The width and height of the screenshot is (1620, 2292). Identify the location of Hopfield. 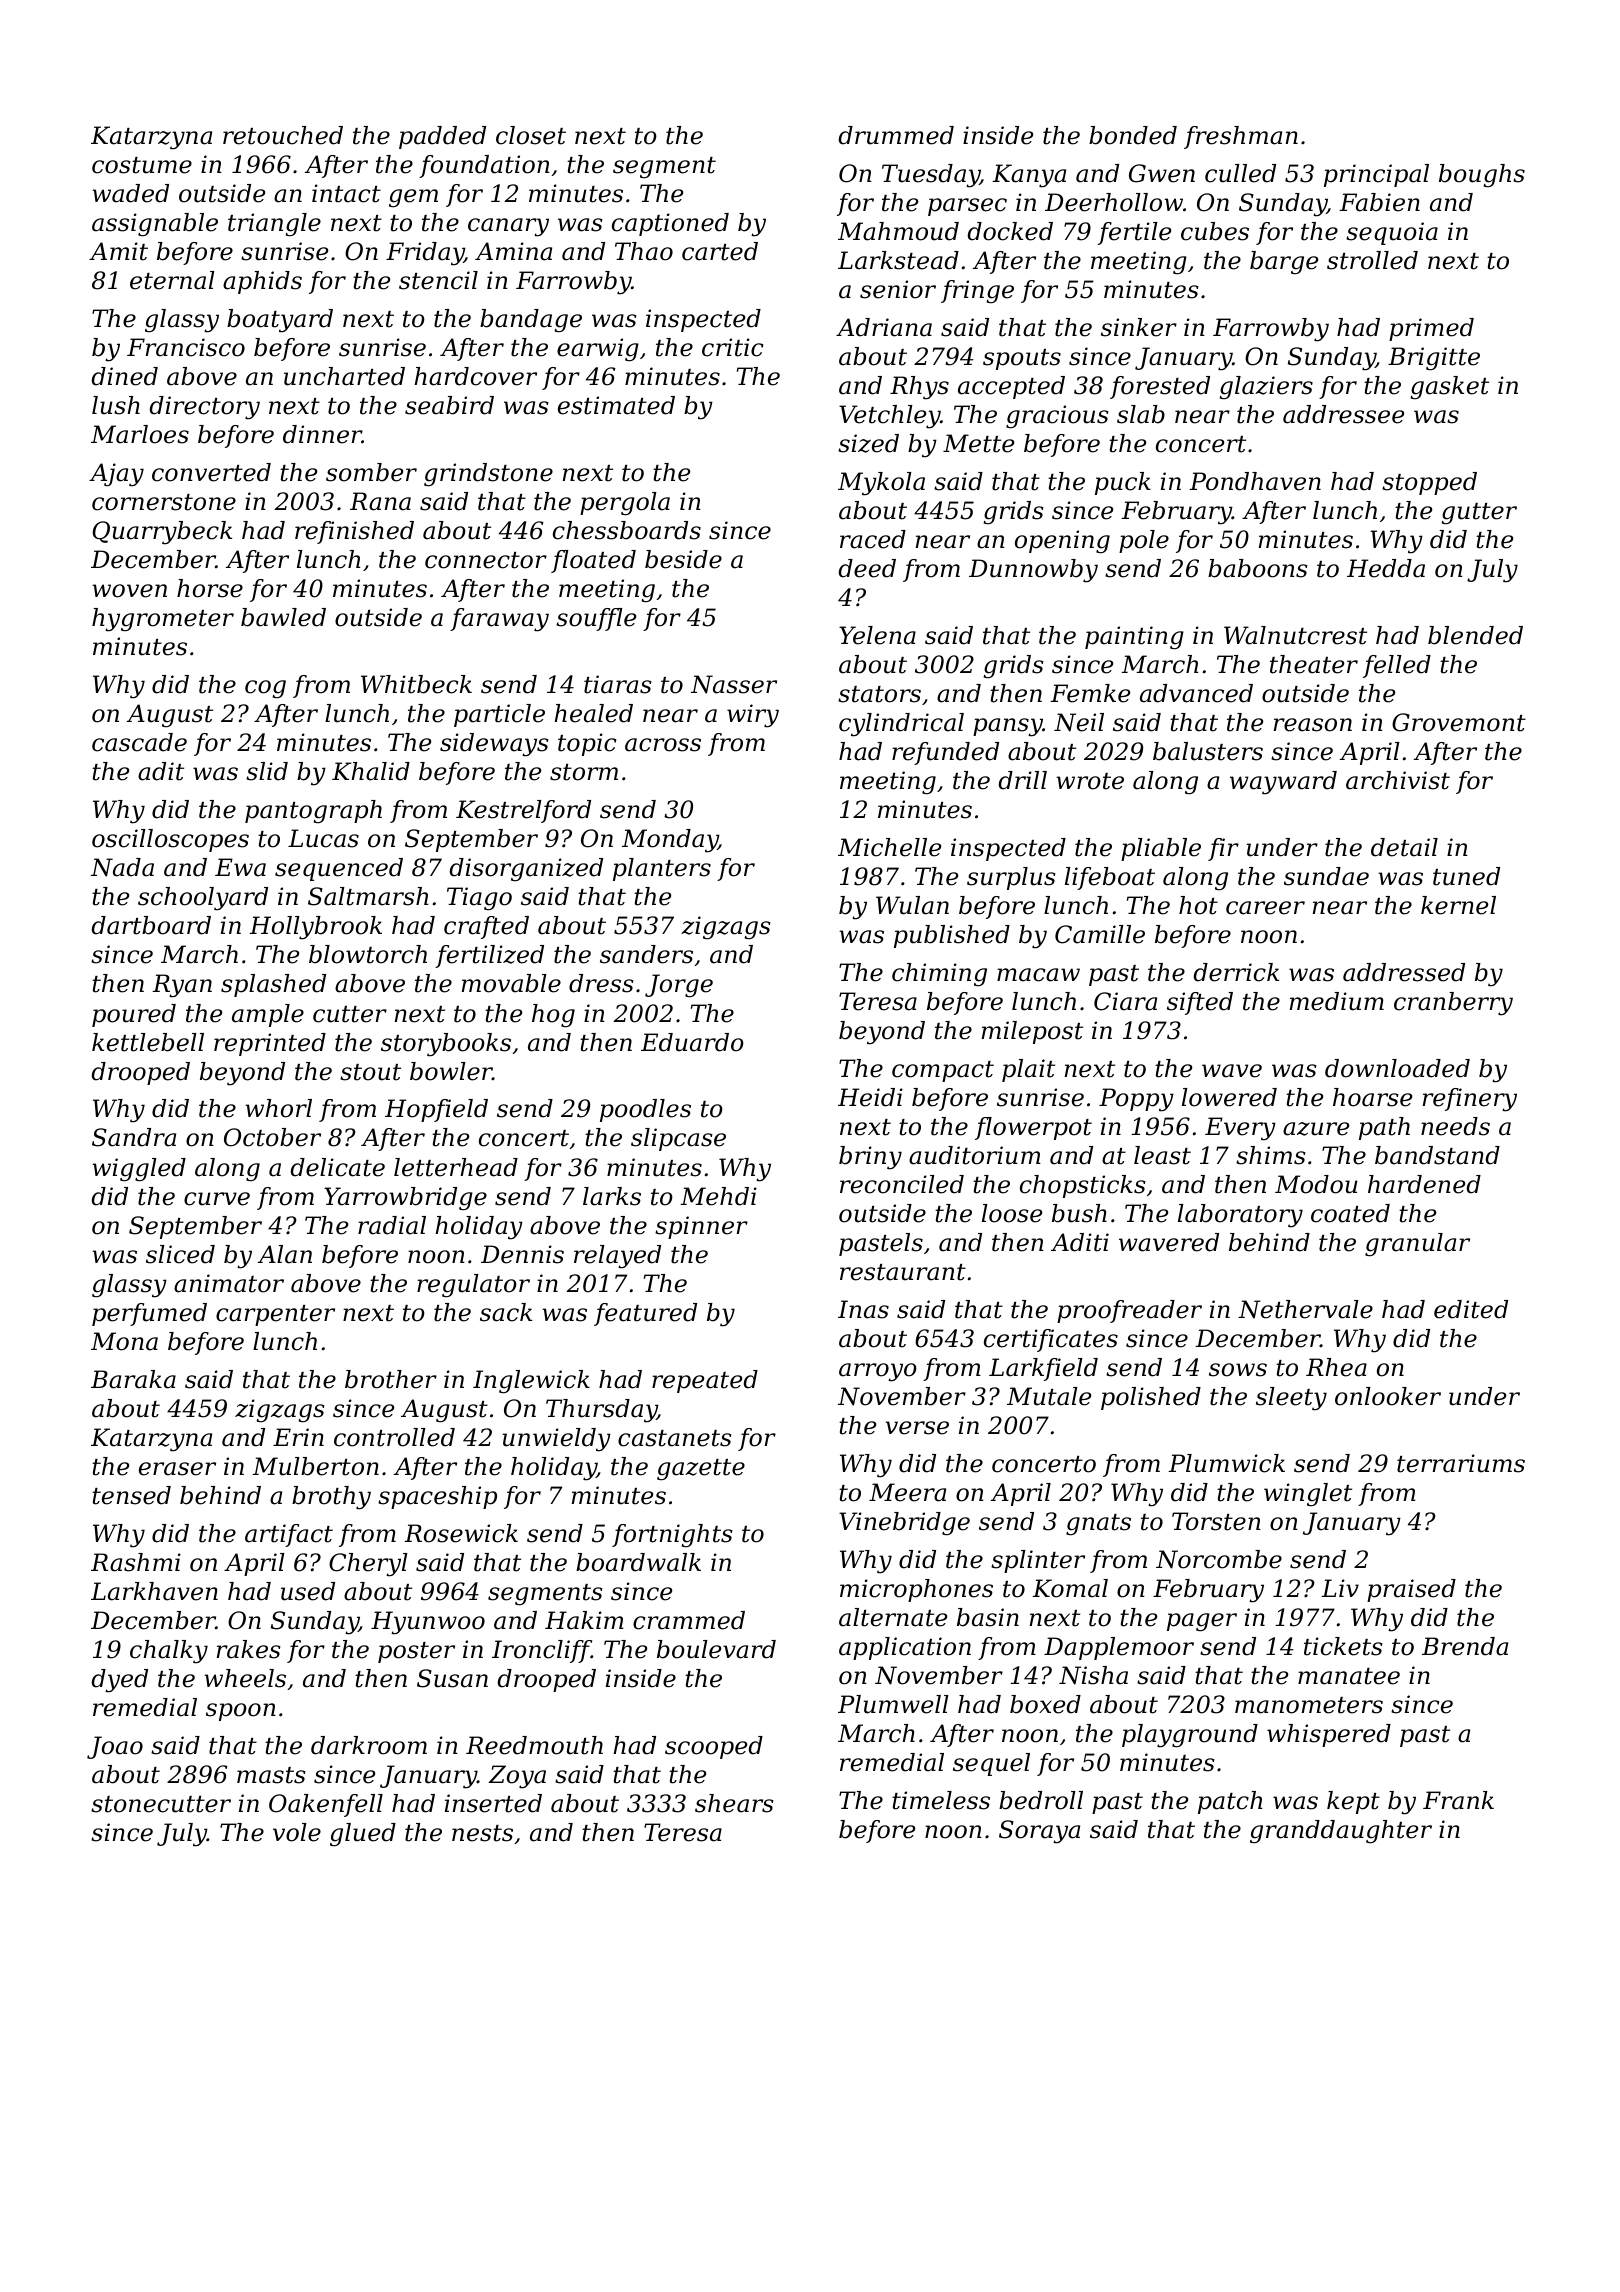
(436, 1110).
